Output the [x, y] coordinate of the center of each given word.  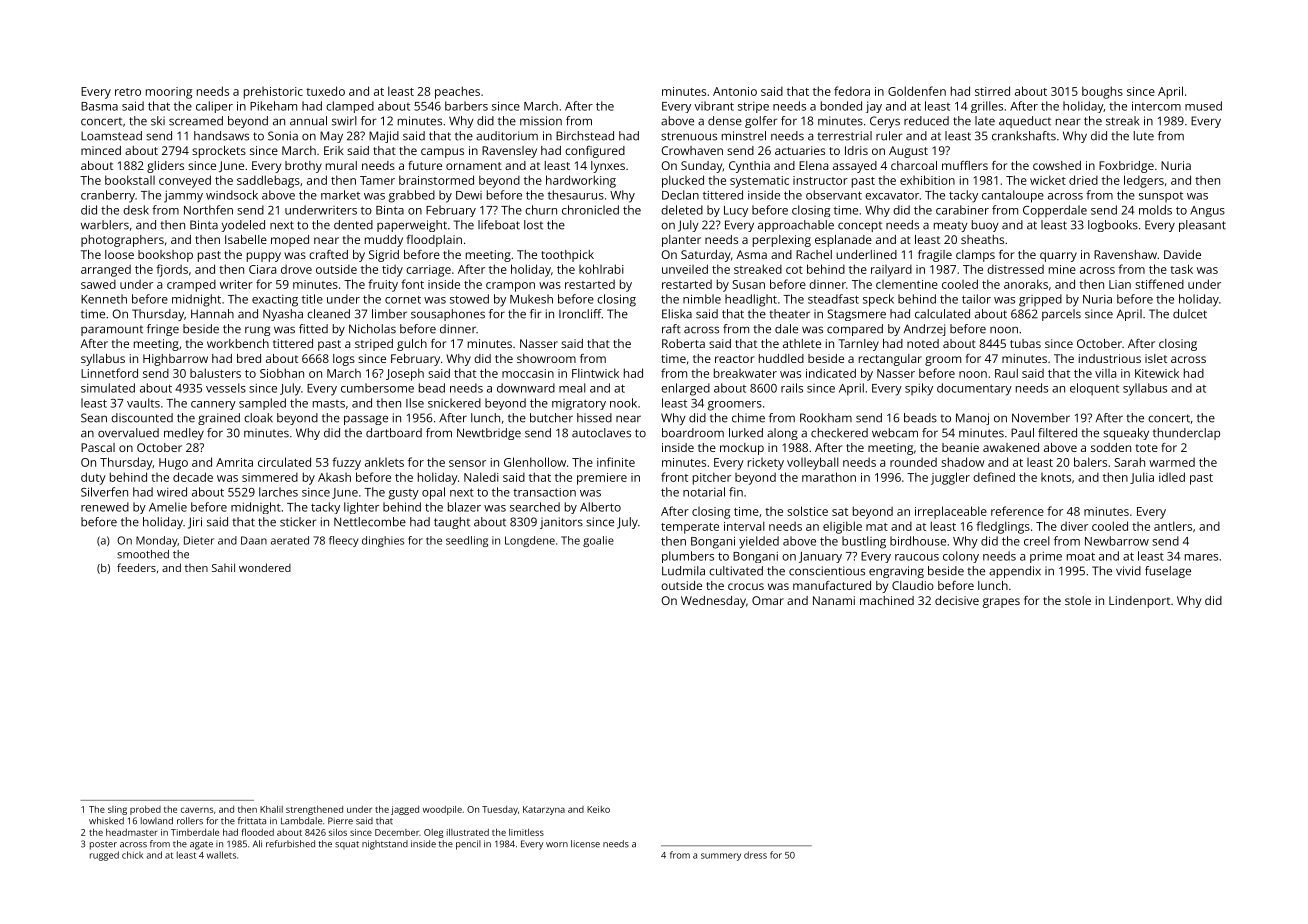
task [1181, 269]
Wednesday [713, 602]
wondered [265, 567]
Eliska [677, 314]
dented [353, 225]
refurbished [290, 844]
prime [1046, 557]
